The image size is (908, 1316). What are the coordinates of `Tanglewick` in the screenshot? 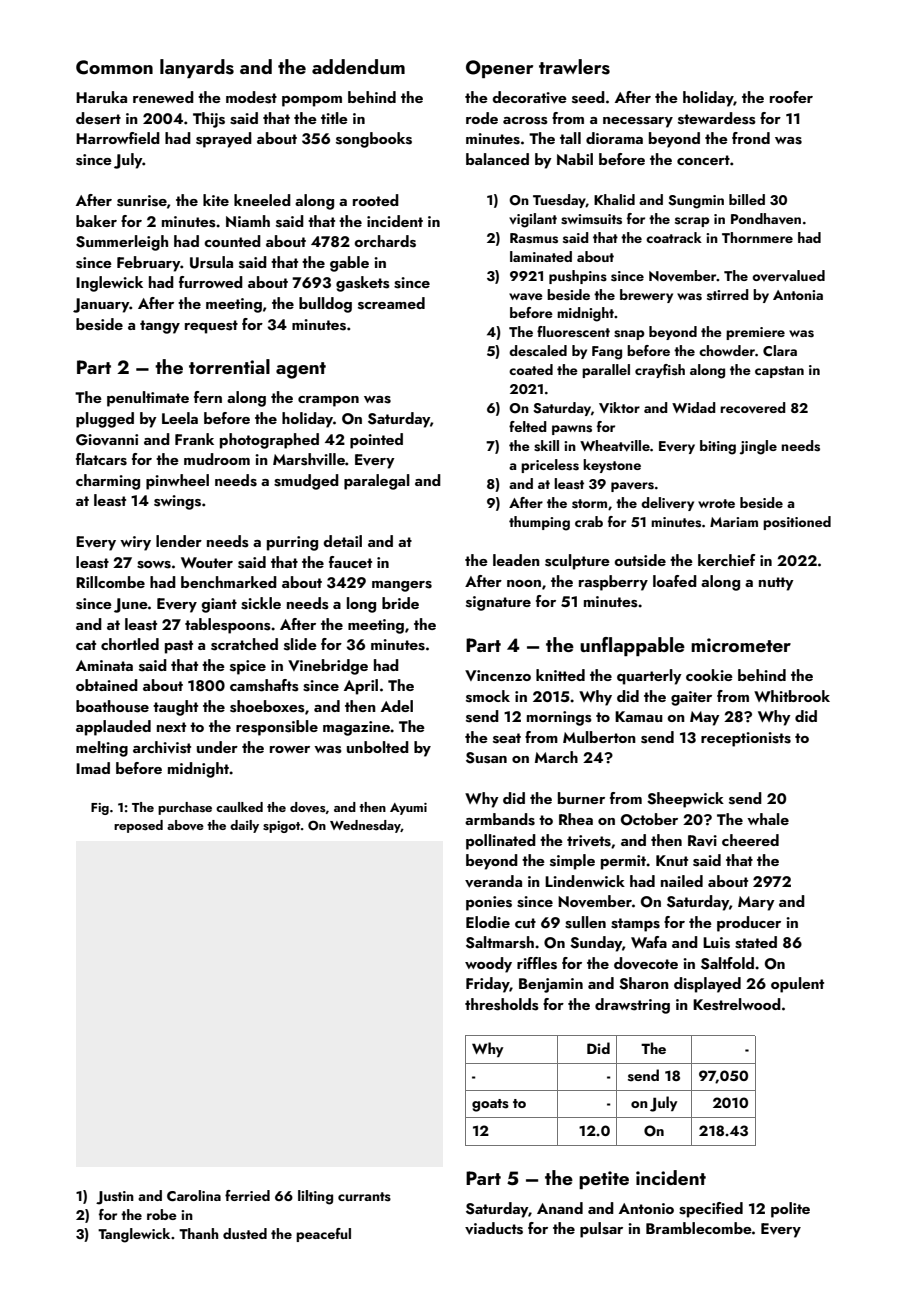 It's located at (134, 1235).
